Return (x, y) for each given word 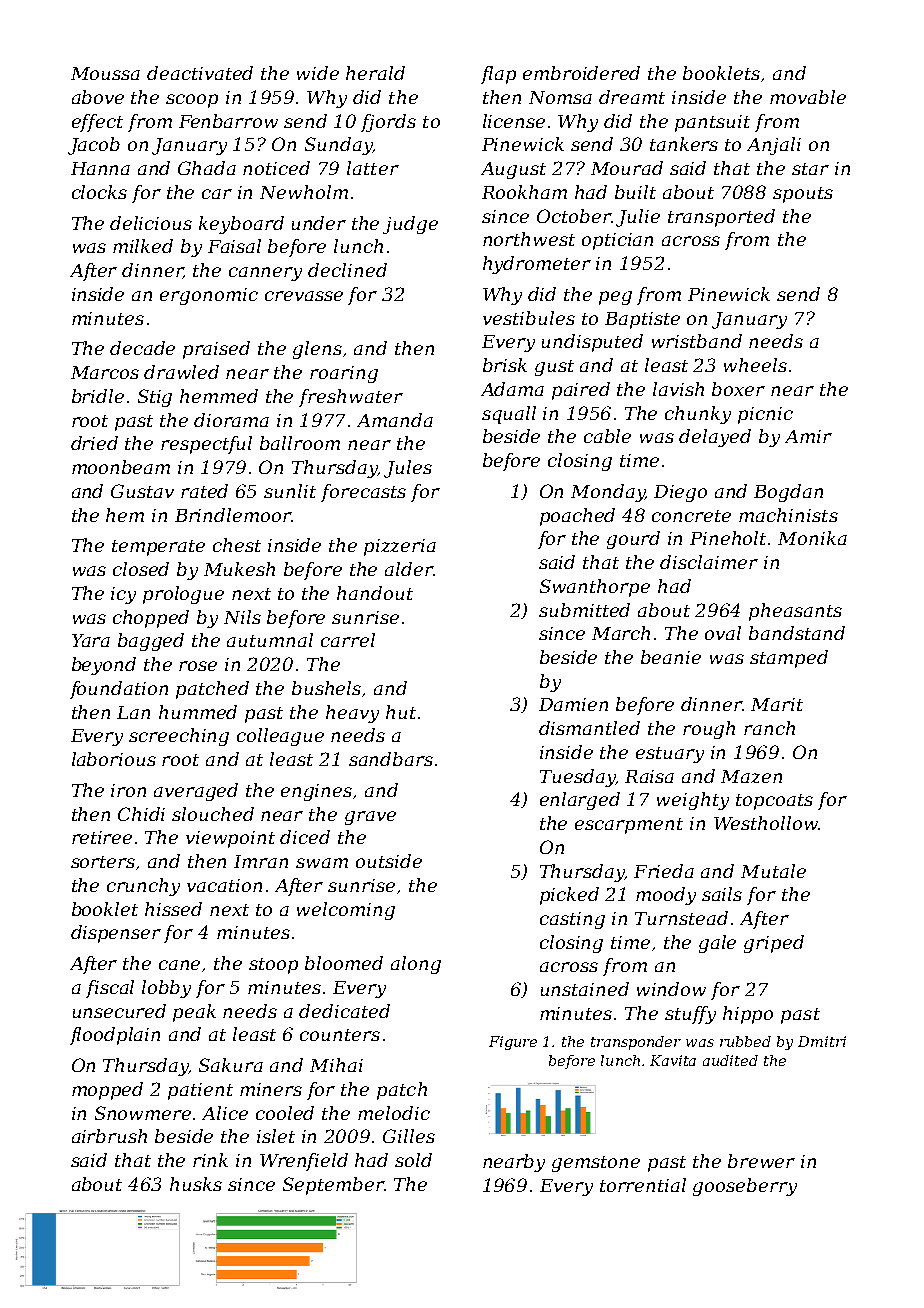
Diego (680, 493)
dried (94, 443)
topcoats (774, 802)
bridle (98, 396)
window (671, 989)
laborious (114, 759)
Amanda (395, 420)
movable (808, 97)
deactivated (200, 73)
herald (375, 73)
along (416, 965)
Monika (812, 538)
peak (194, 1013)
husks (196, 1184)
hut (401, 712)
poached (577, 517)
